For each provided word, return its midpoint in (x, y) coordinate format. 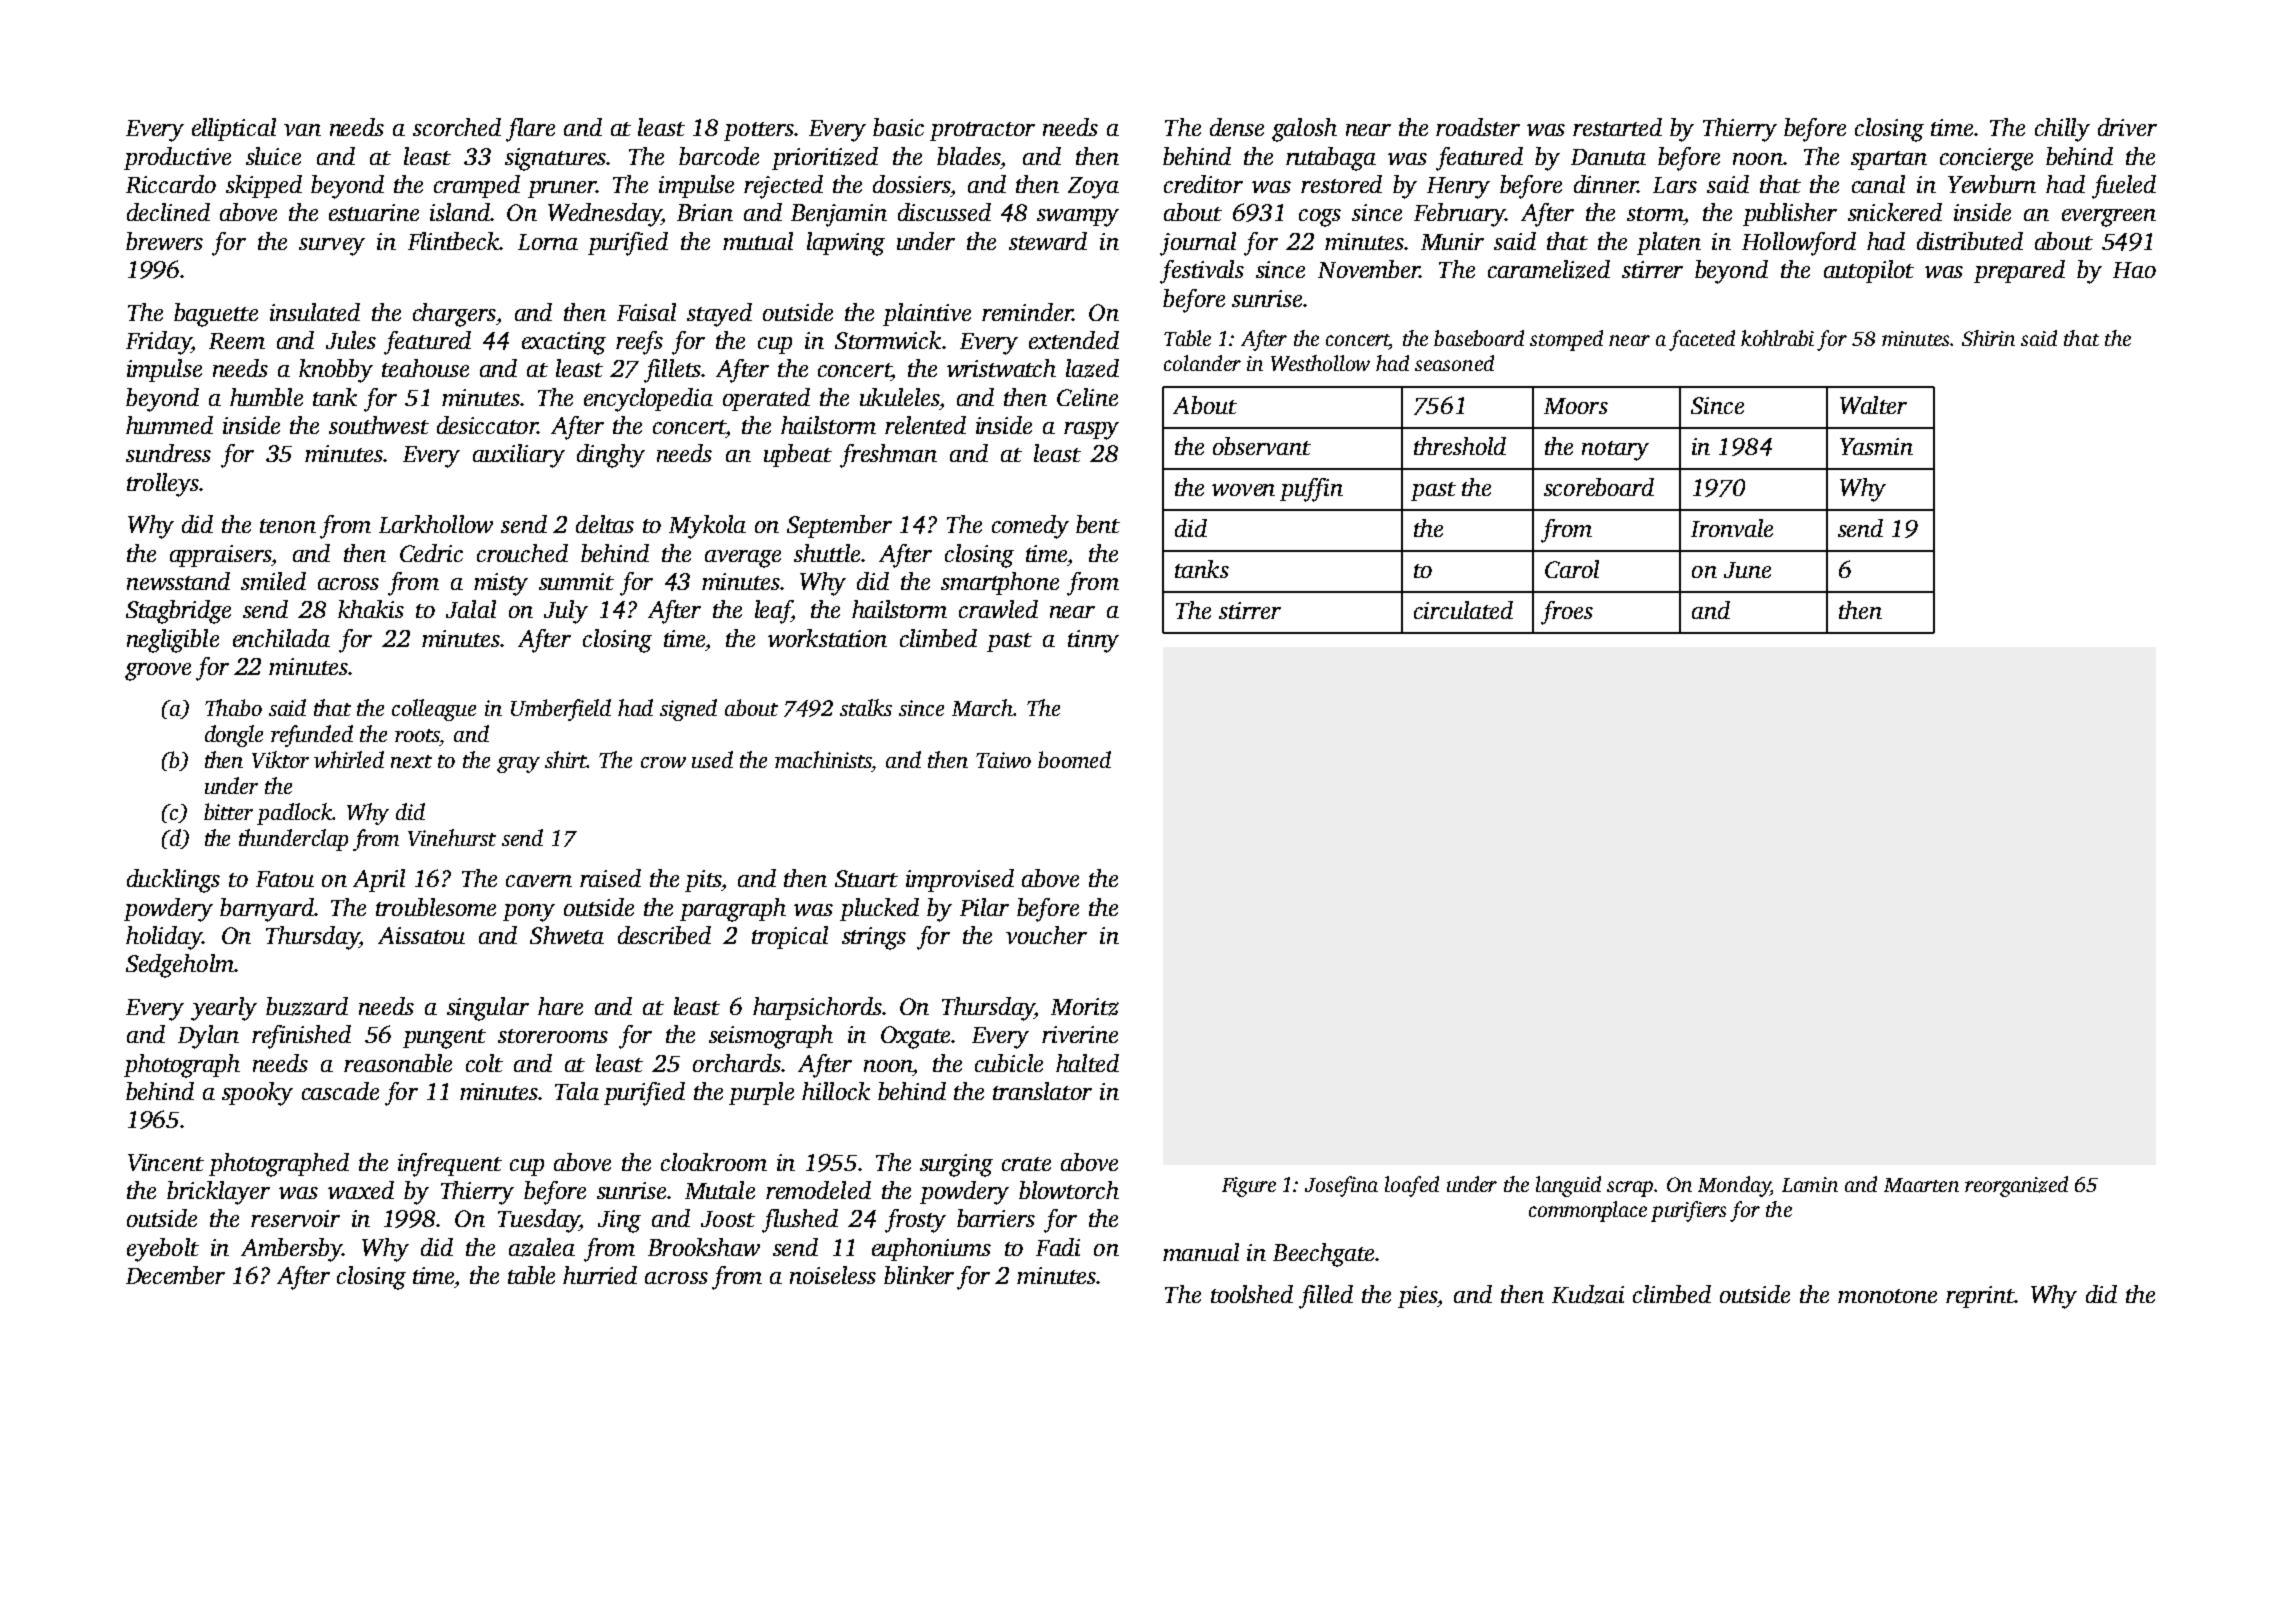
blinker (919, 1275)
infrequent (450, 1165)
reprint (1980, 1297)
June (1747, 570)
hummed (169, 425)
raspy (1091, 431)
